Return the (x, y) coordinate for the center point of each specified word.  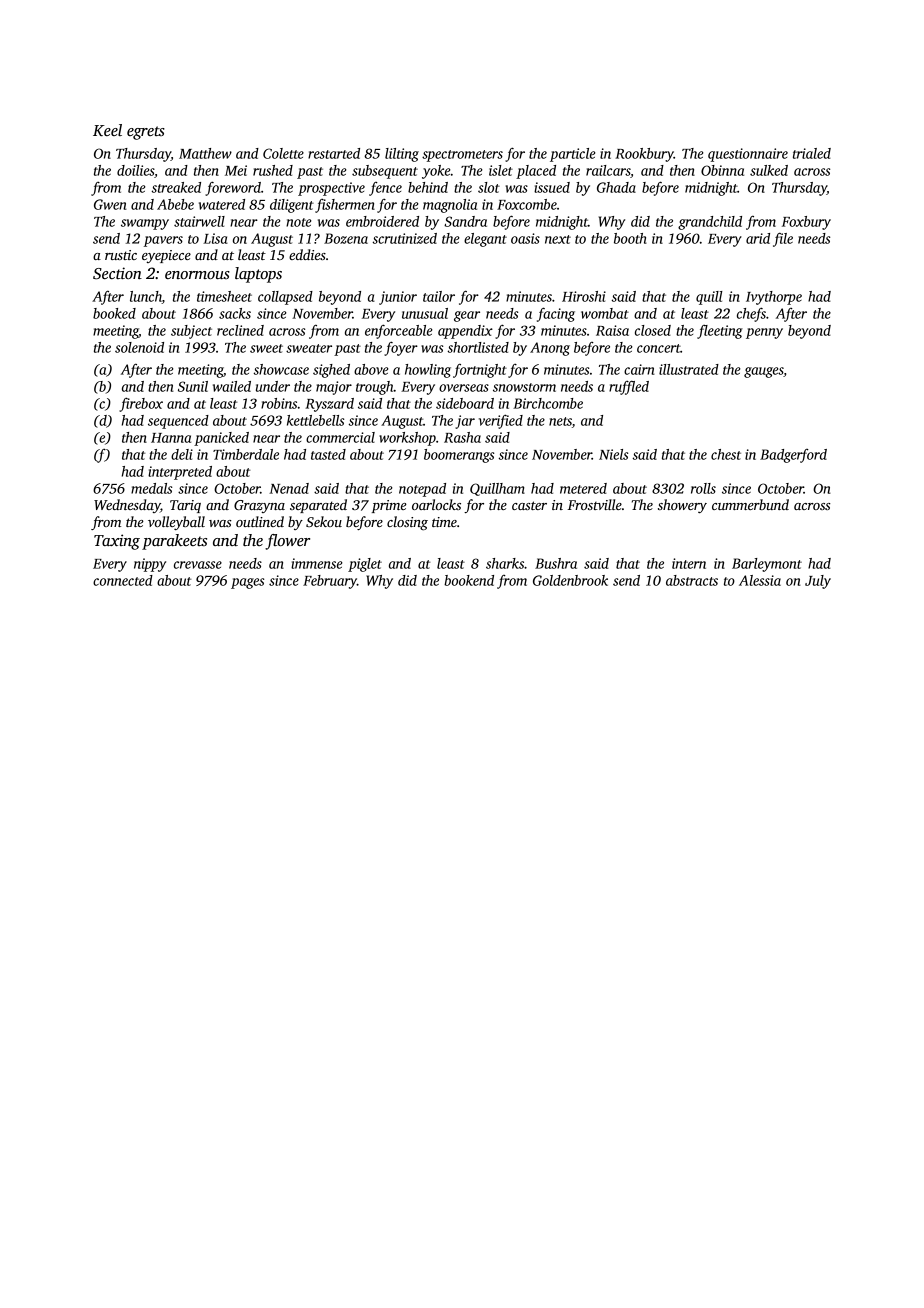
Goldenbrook (570, 580)
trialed (812, 153)
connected (123, 580)
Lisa (215, 238)
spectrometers (462, 156)
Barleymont (767, 565)
